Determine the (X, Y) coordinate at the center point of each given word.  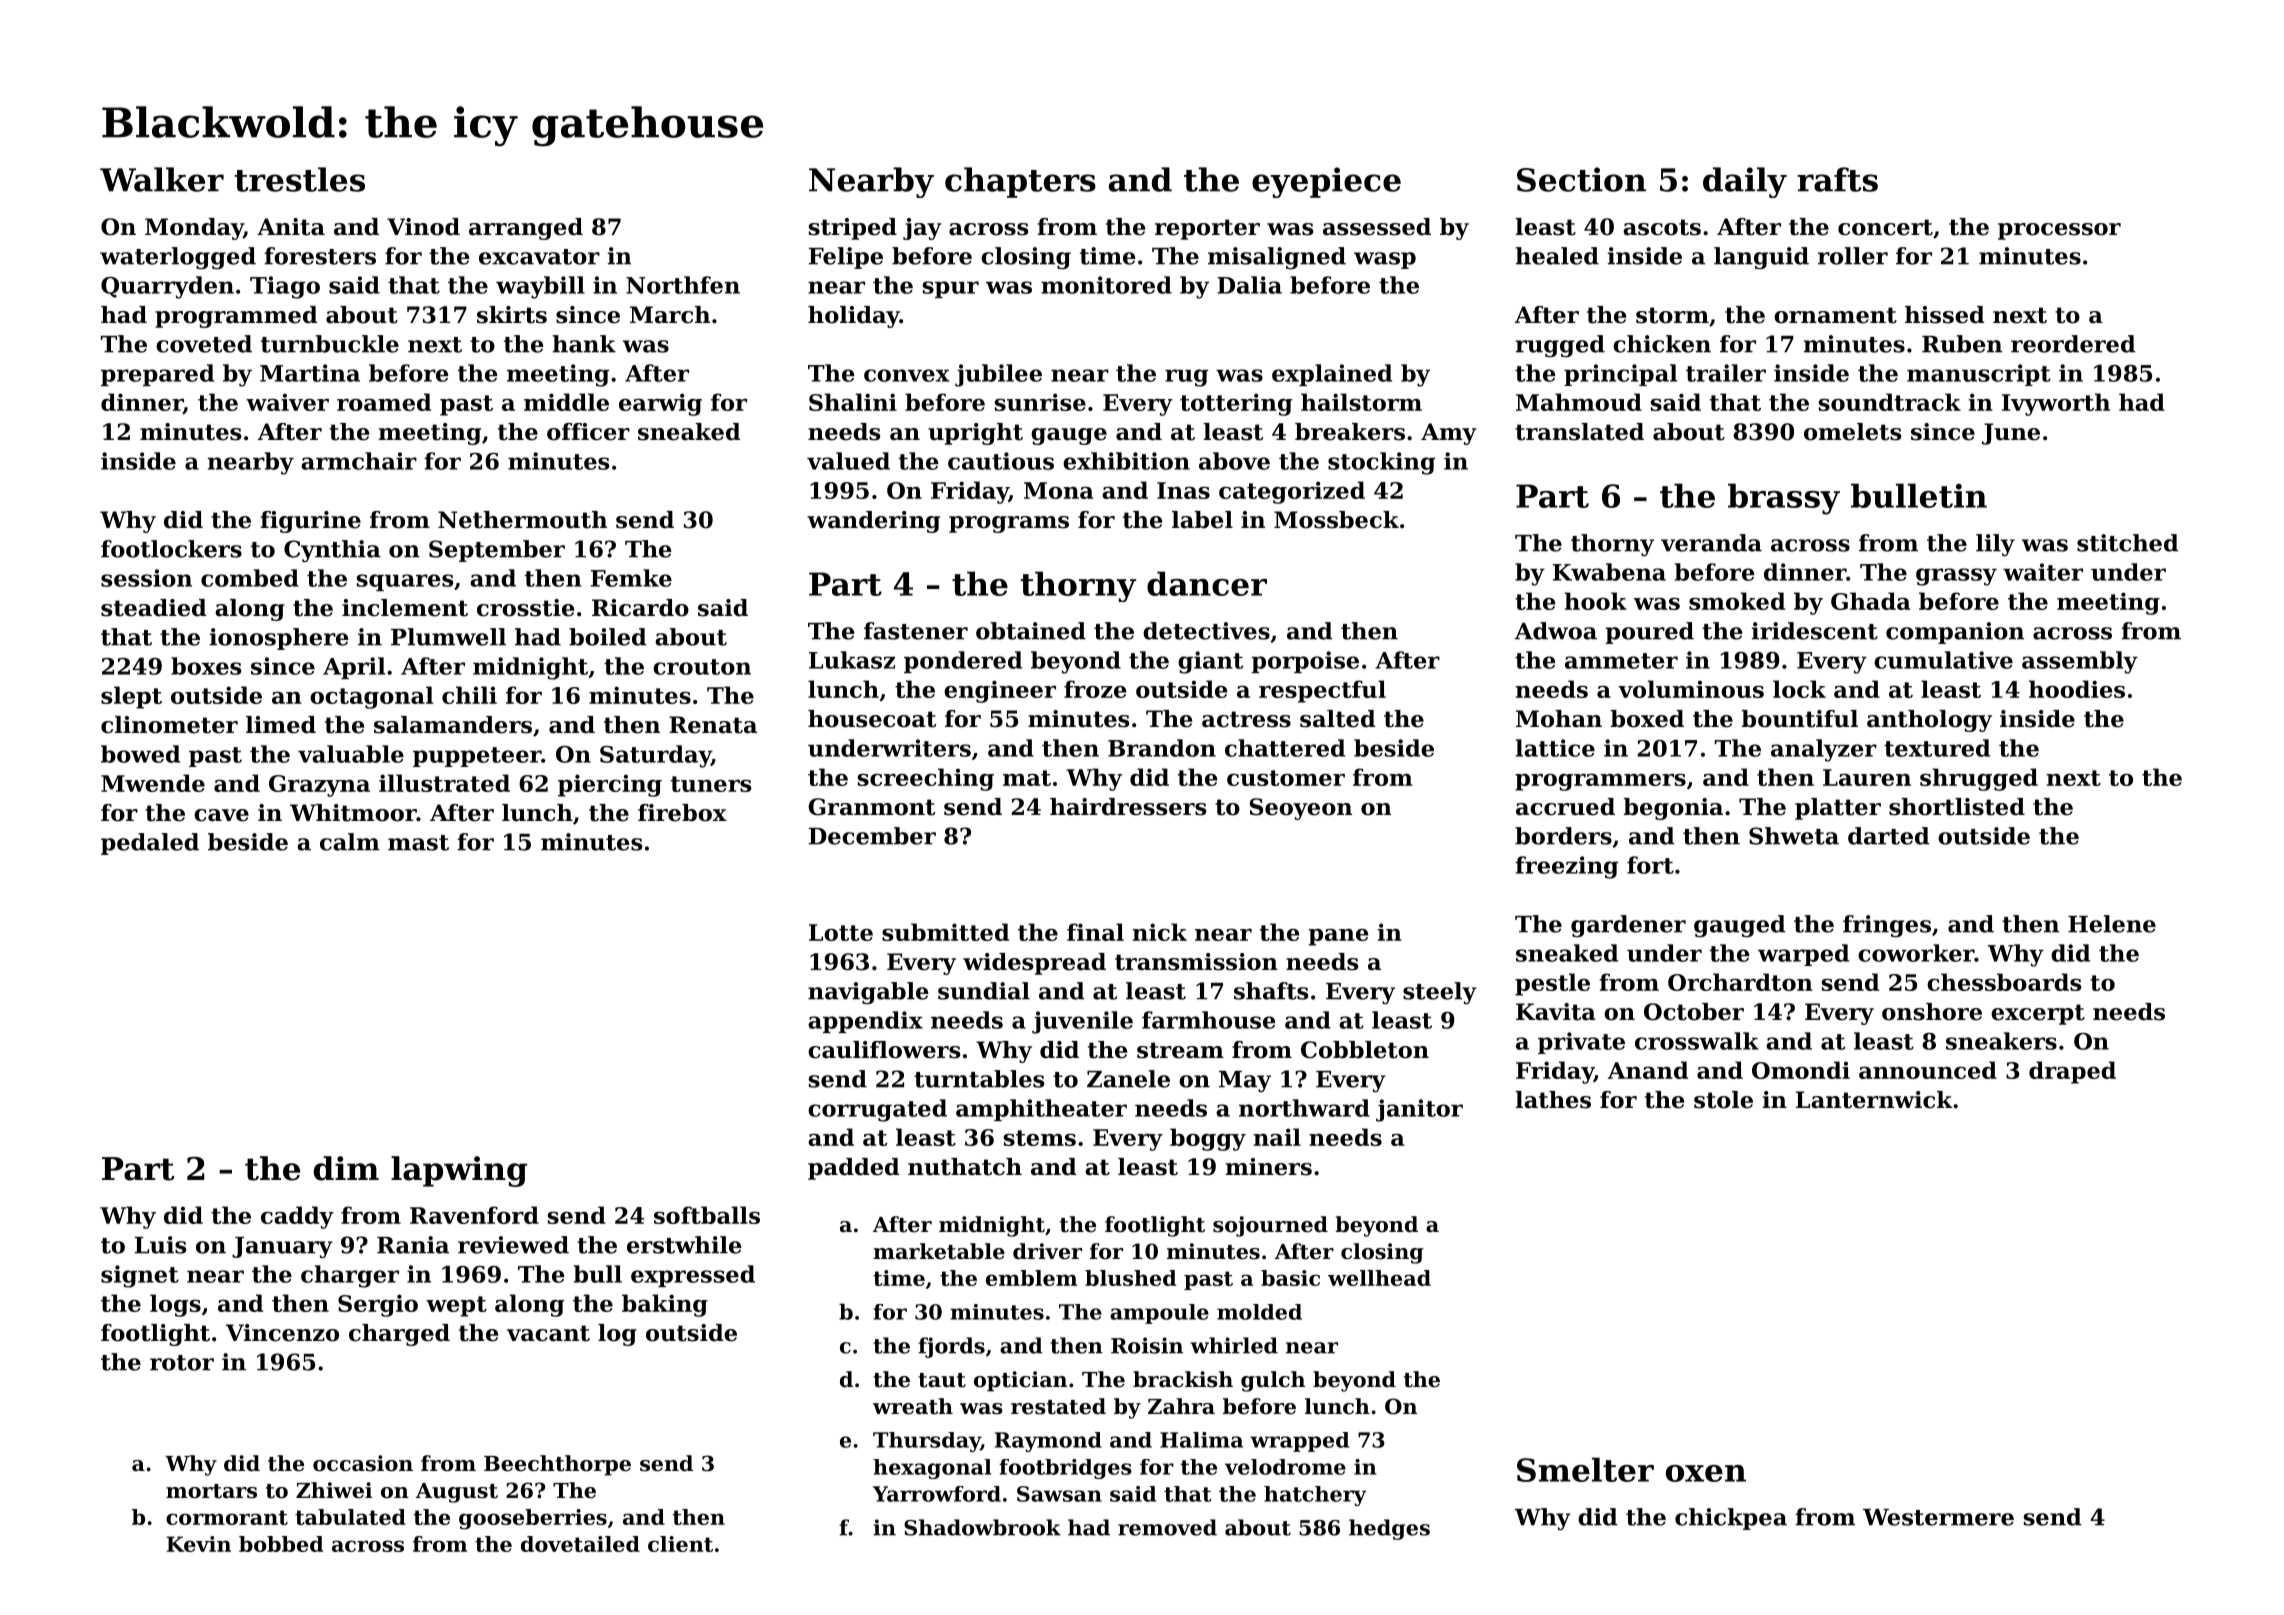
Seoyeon (1301, 809)
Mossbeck (1336, 520)
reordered (2073, 344)
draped (2072, 1072)
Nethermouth (522, 520)
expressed (693, 1276)
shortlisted (1957, 807)
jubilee (998, 375)
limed (281, 725)
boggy (1208, 1139)
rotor (182, 1363)
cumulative (1943, 660)
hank (584, 344)
